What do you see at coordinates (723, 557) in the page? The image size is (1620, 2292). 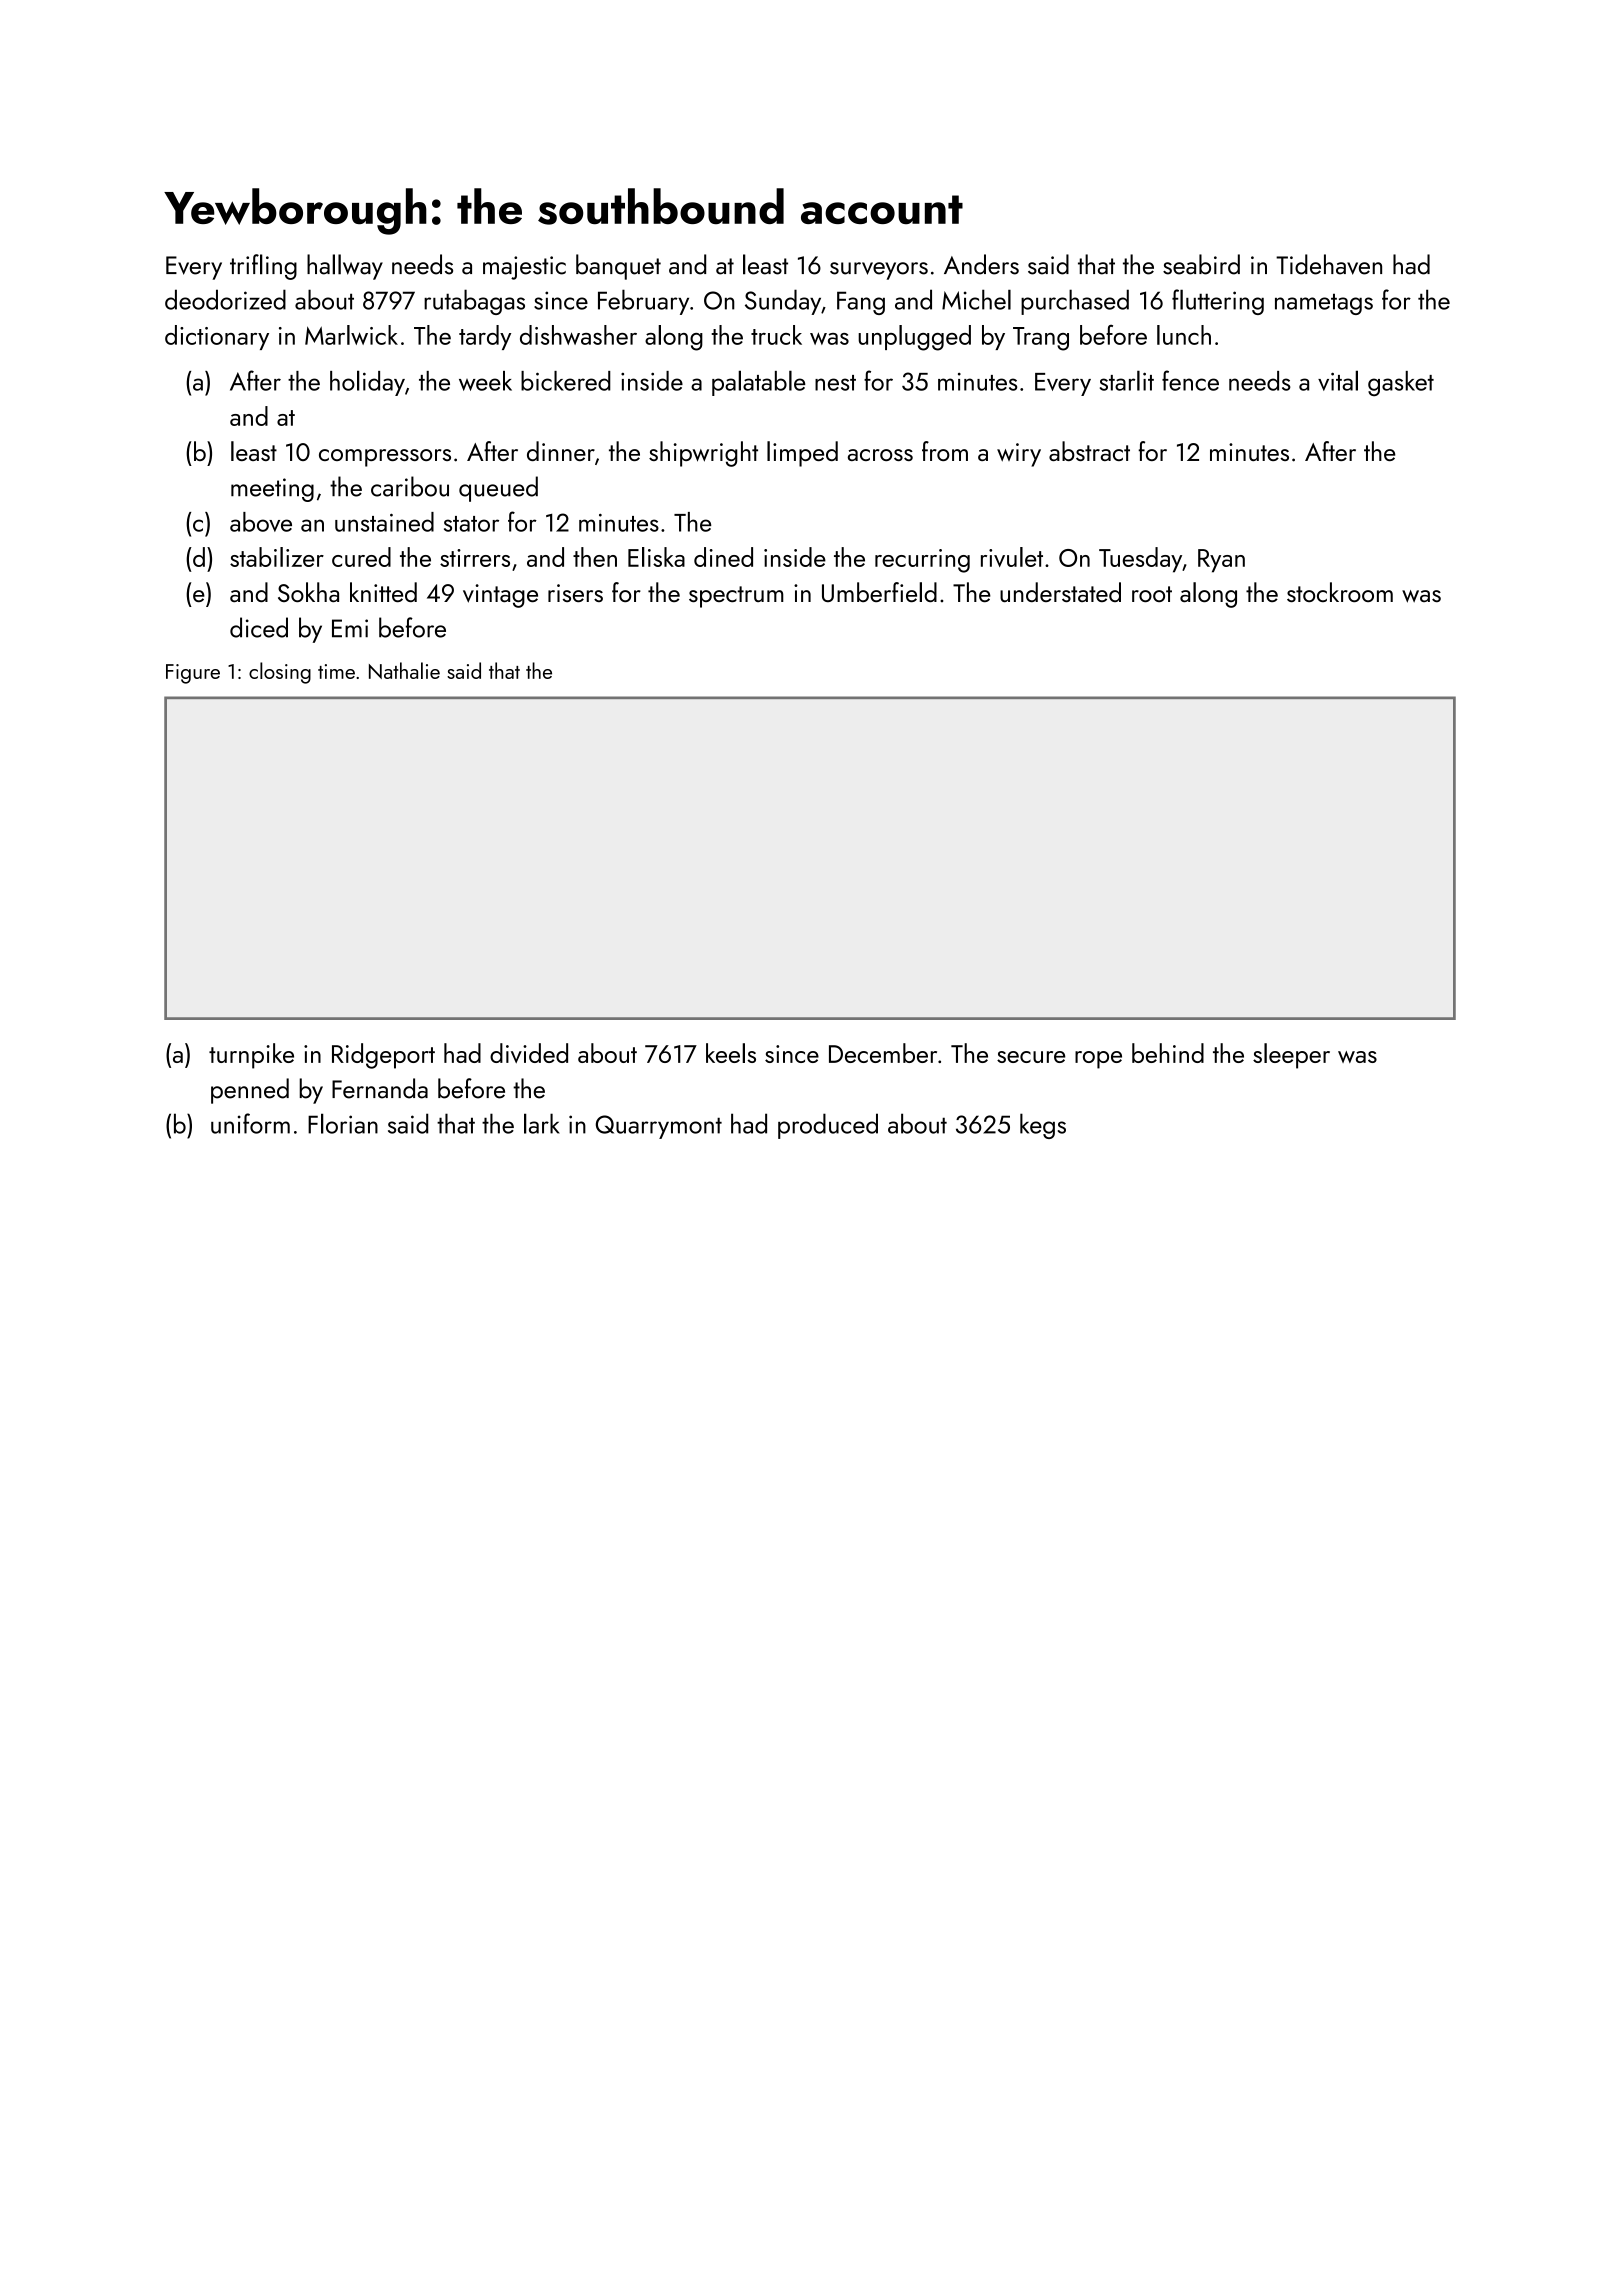 I see `dined` at bounding box center [723, 557].
